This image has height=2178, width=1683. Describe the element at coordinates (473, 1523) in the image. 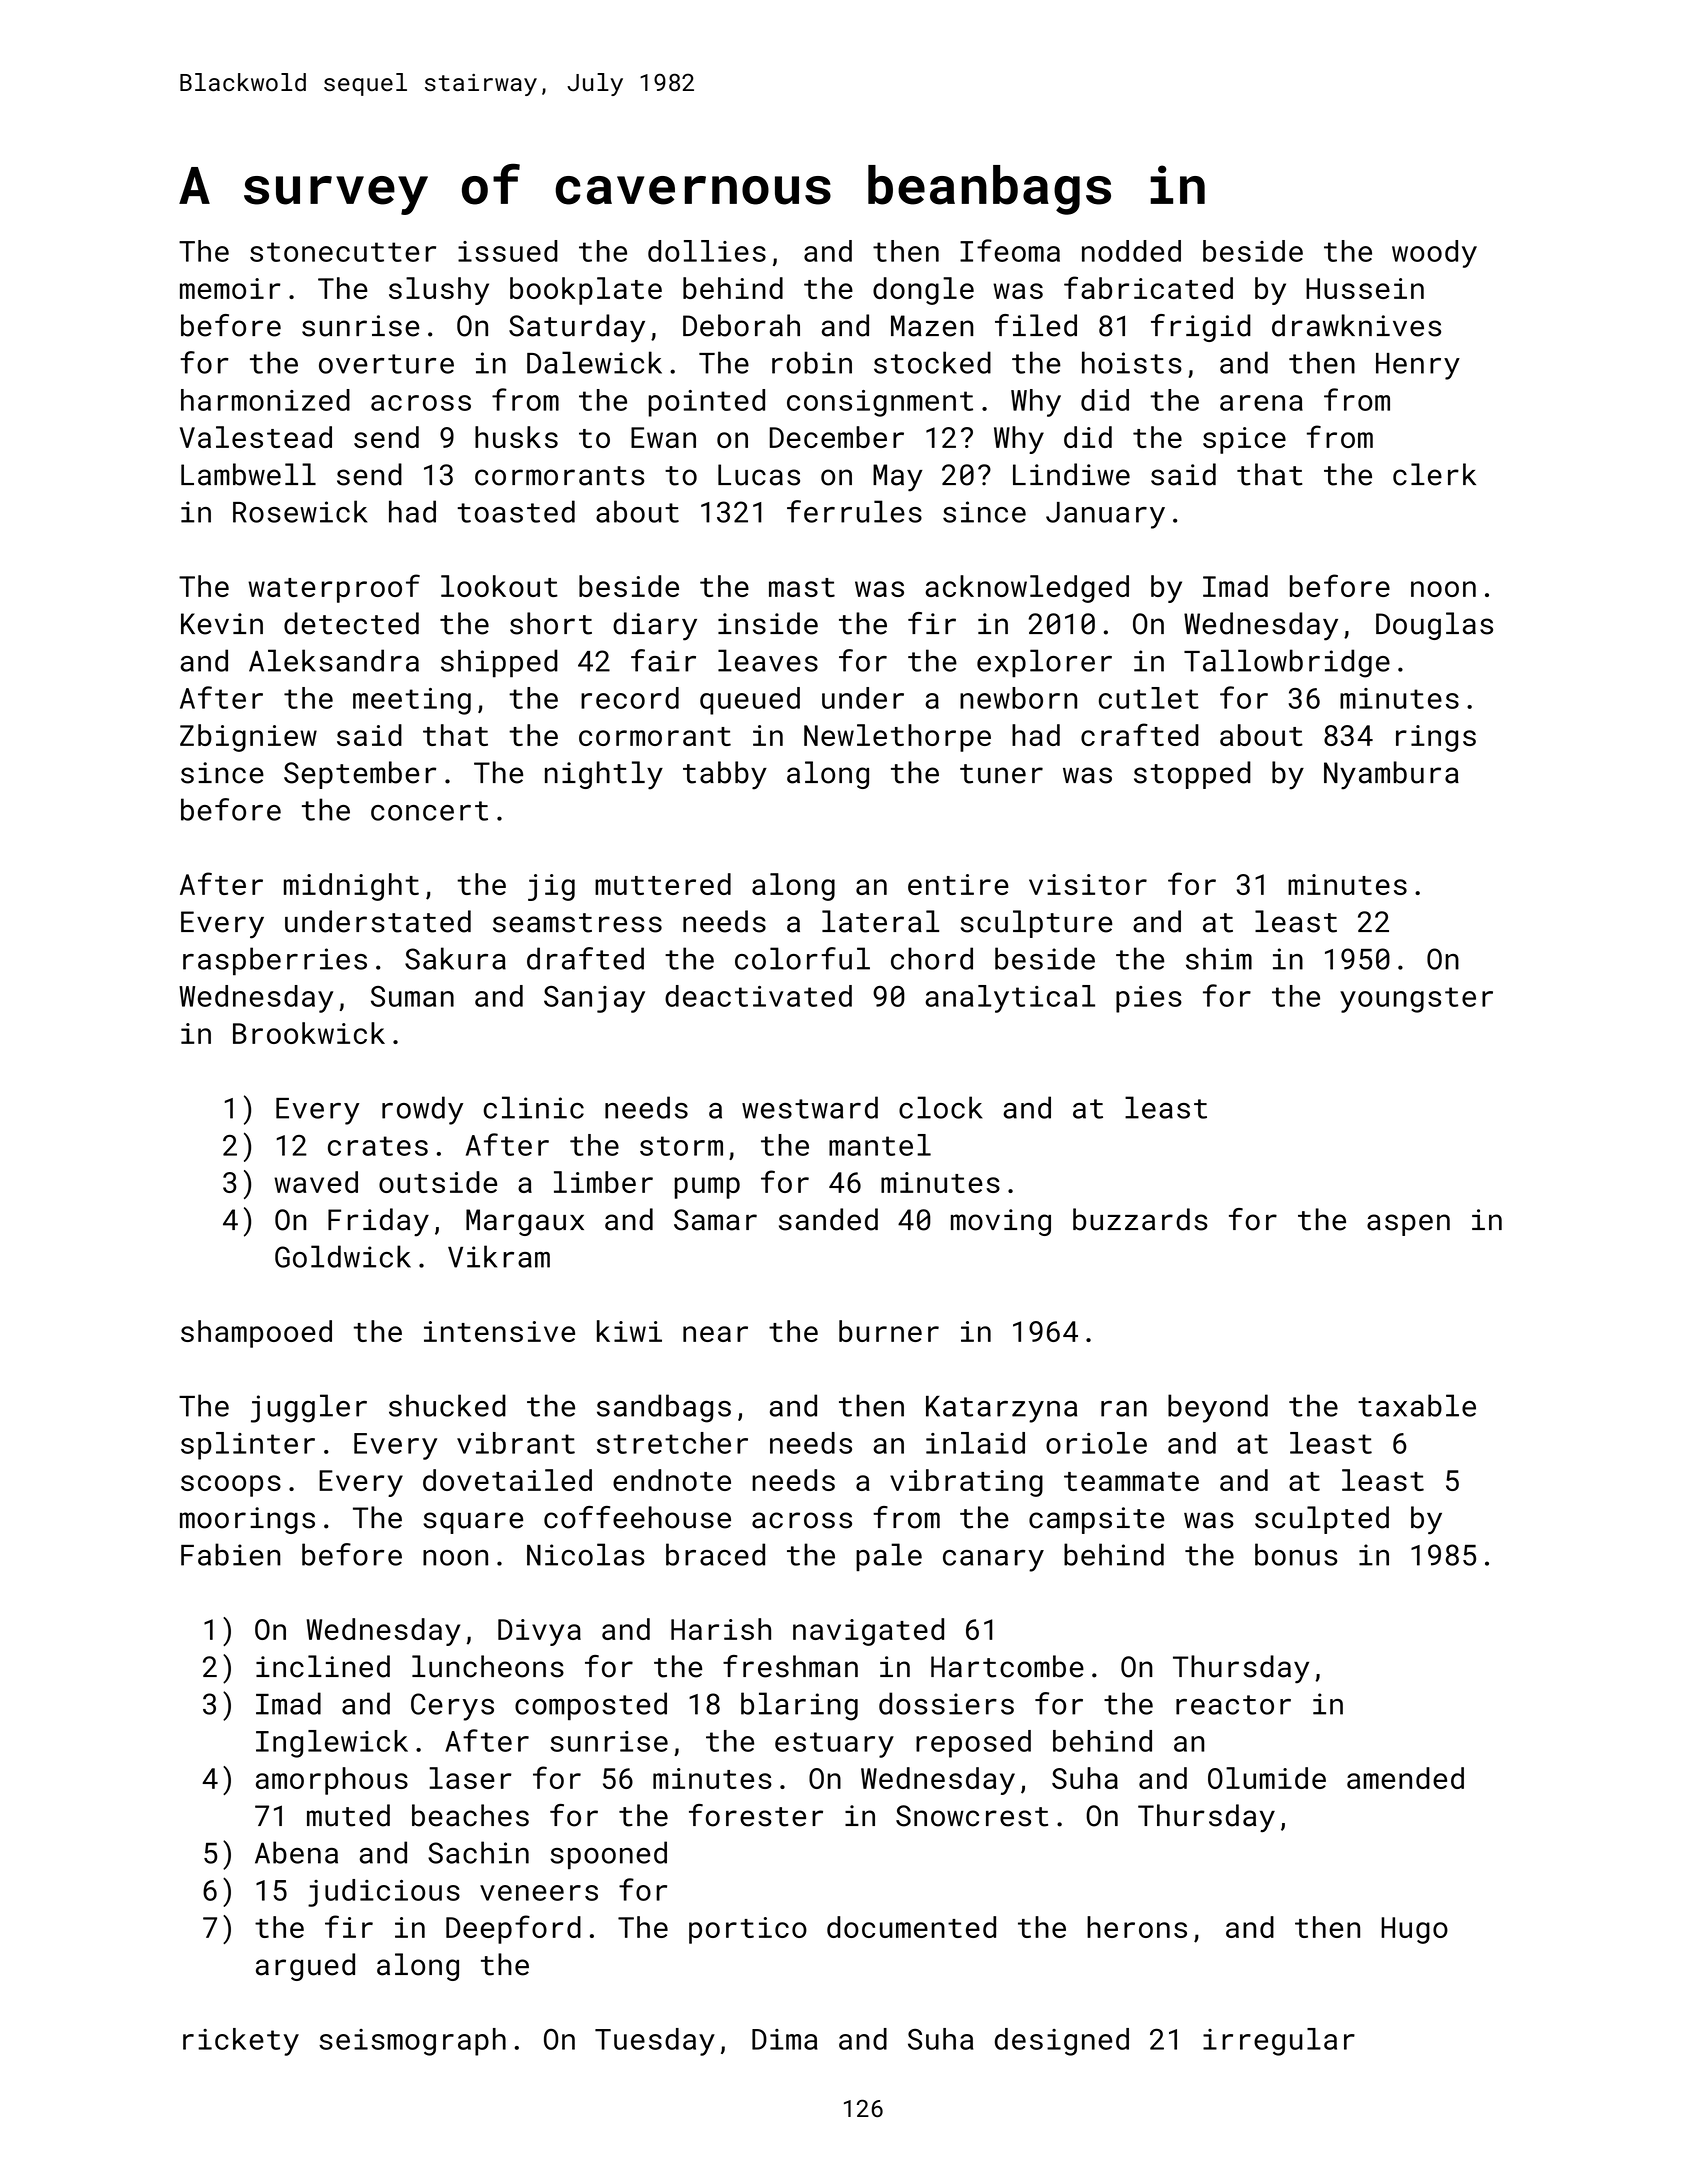

I see `square` at that location.
